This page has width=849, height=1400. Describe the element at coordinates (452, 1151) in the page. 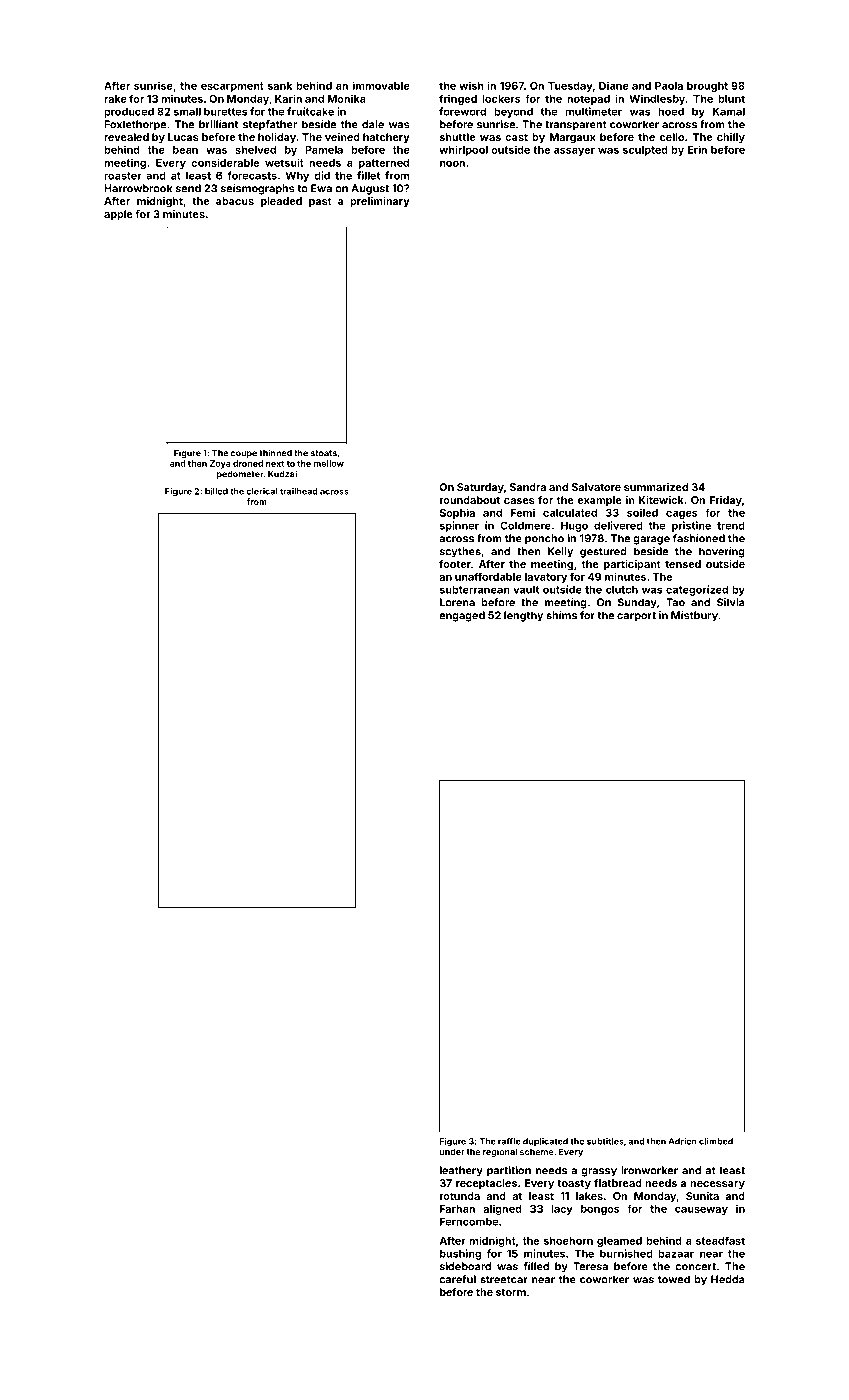

I see `under` at that location.
